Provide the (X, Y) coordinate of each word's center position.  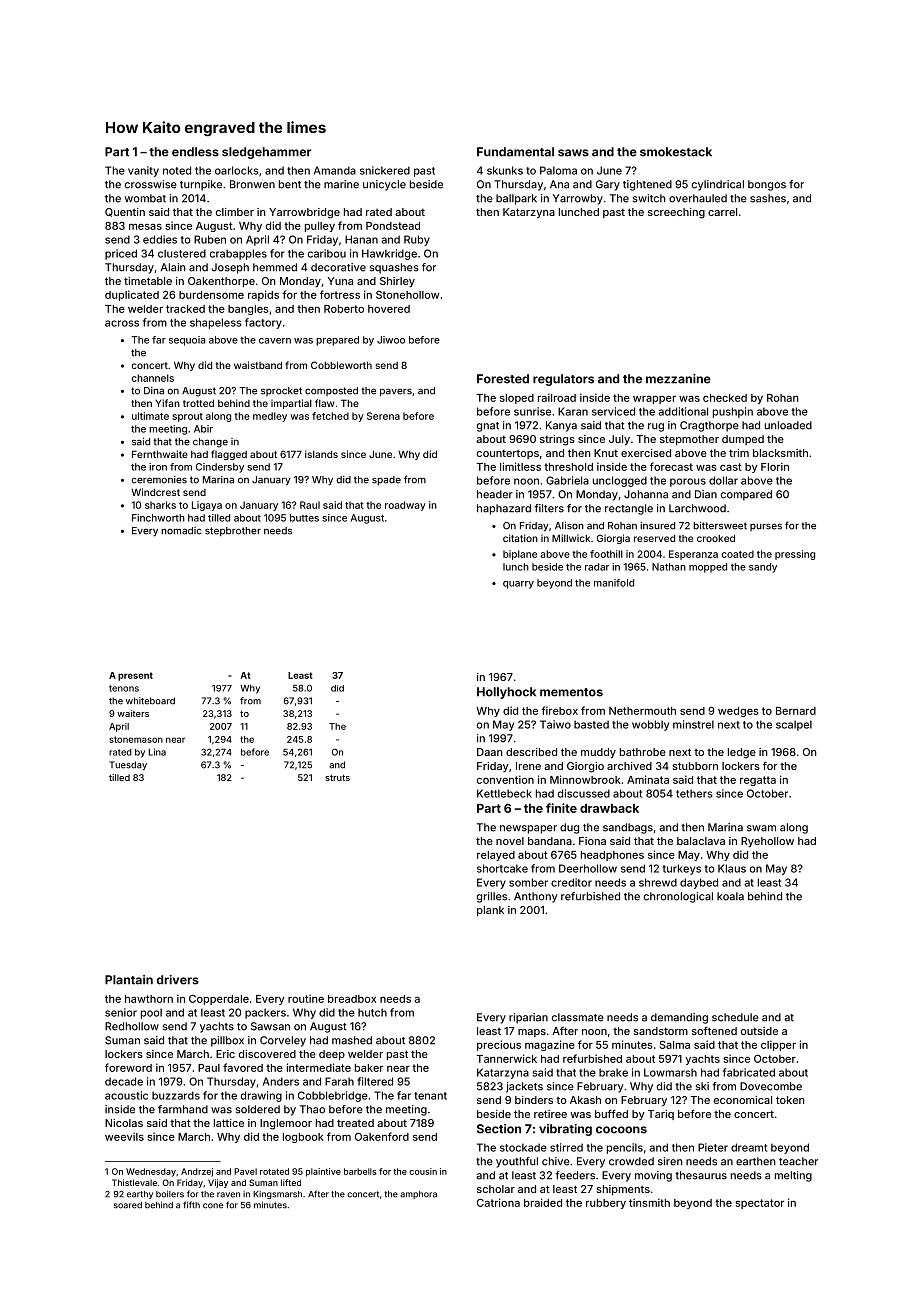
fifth (191, 1204)
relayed (496, 856)
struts (337, 778)
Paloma (558, 170)
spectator (759, 1204)
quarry (518, 585)
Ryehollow (767, 842)
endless (195, 152)
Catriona (498, 1202)
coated (738, 554)
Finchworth (158, 518)
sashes (768, 198)
